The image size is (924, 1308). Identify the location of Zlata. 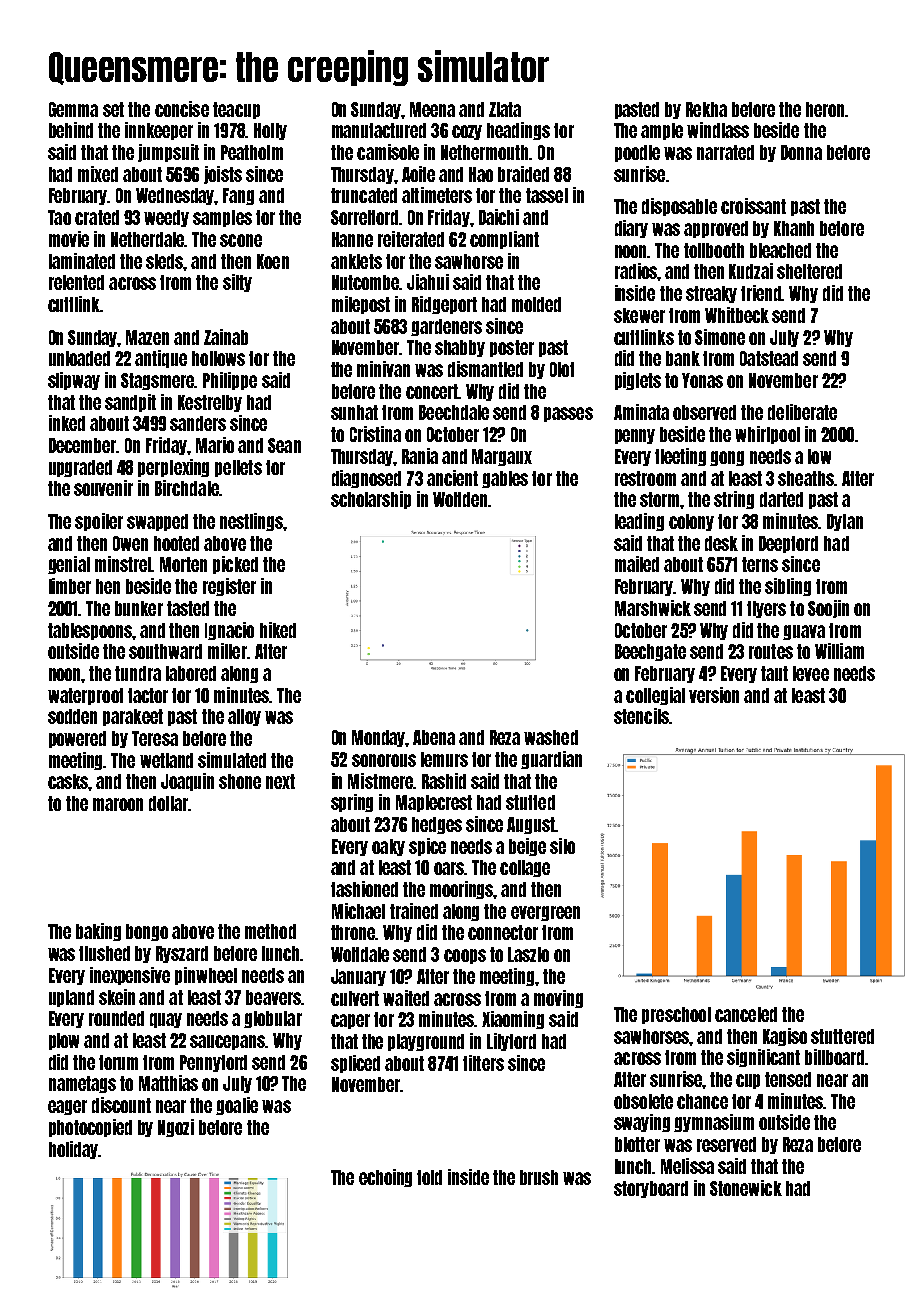
(505, 109).
